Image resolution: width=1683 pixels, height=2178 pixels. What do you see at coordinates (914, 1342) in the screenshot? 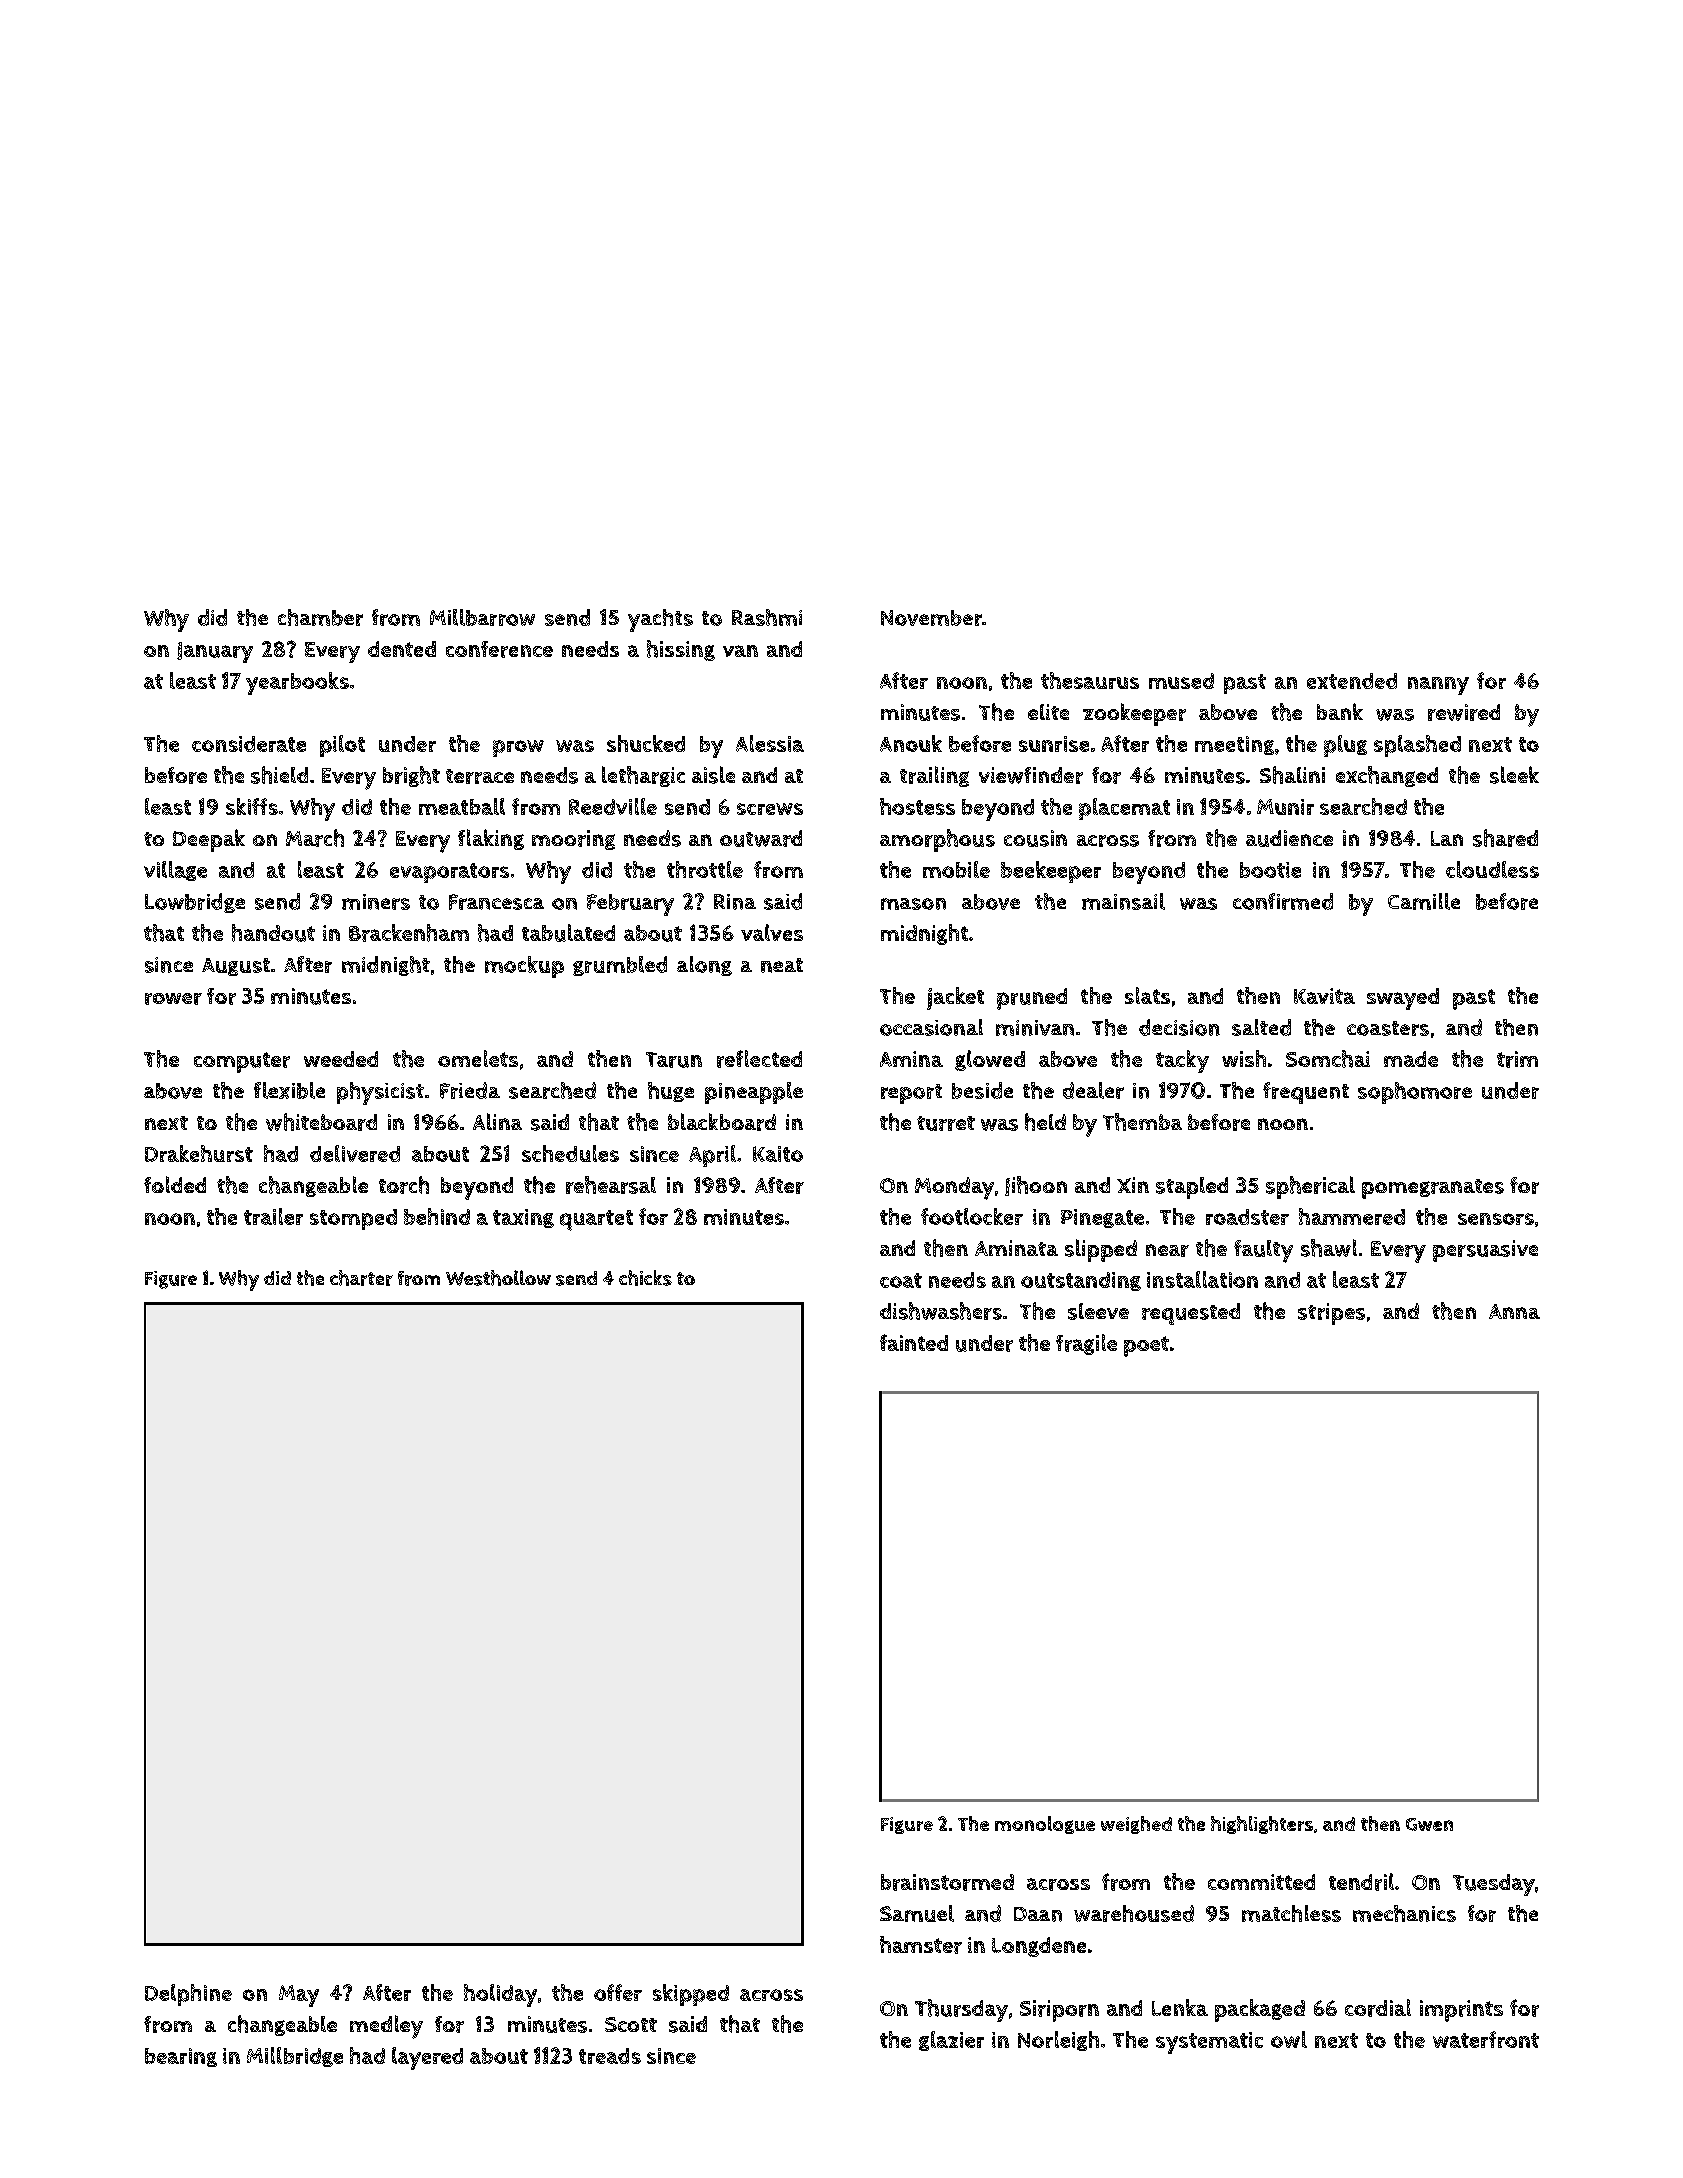
I see `fainted` at bounding box center [914, 1342].
